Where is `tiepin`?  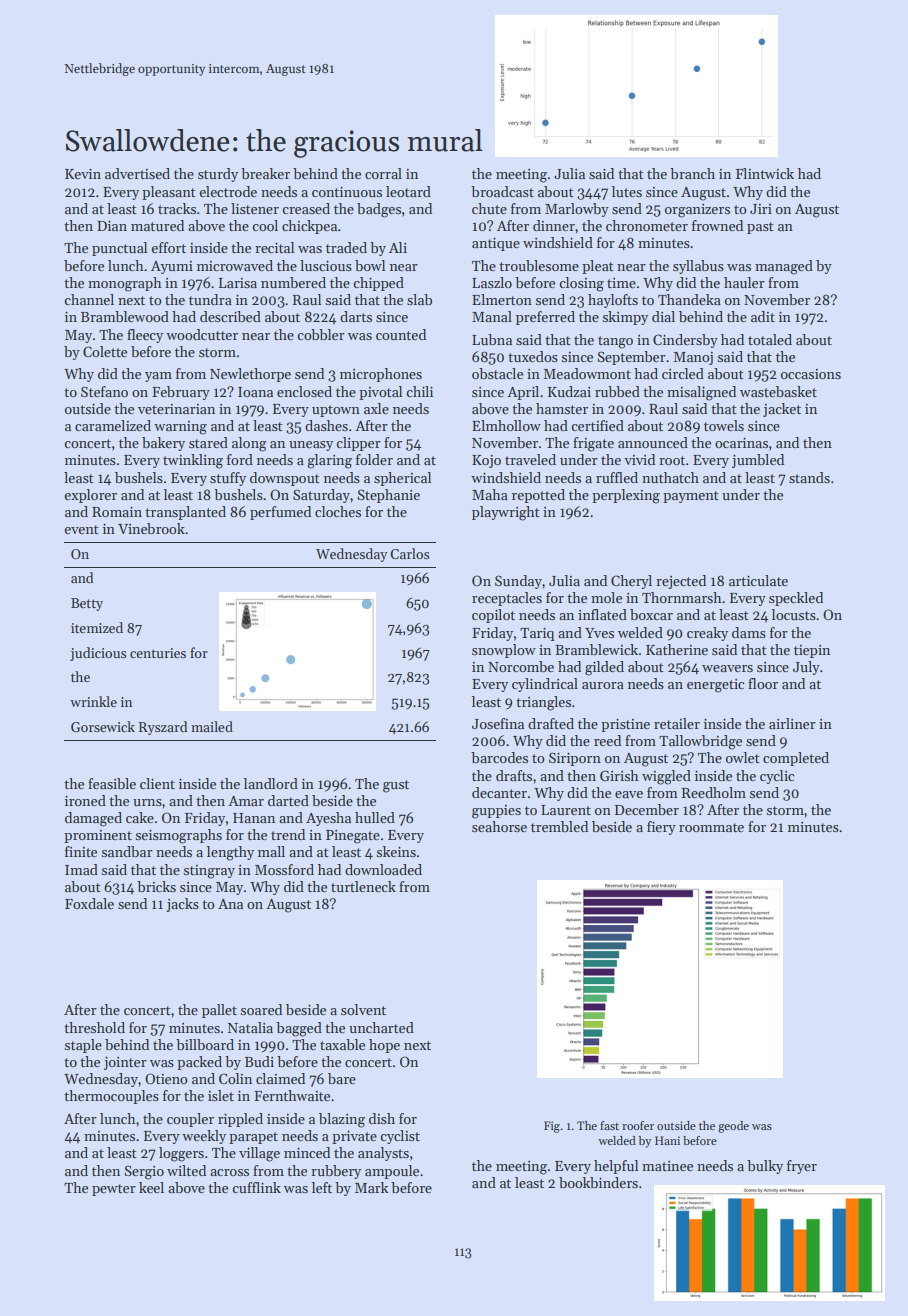
tiepin is located at coordinates (812, 651).
